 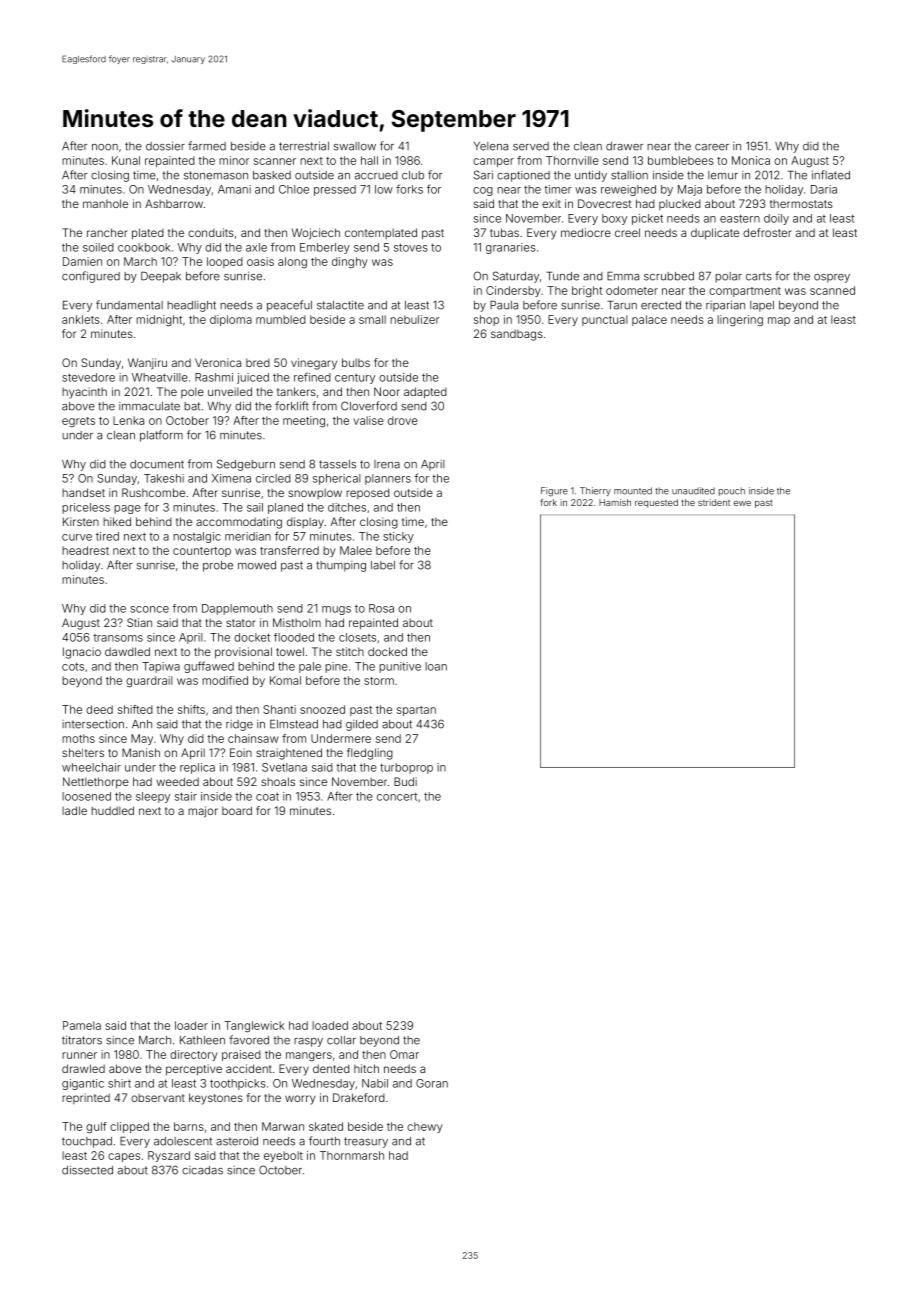 What do you see at coordinates (285, 508) in the screenshot?
I see `planed` at bounding box center [285, 508].
